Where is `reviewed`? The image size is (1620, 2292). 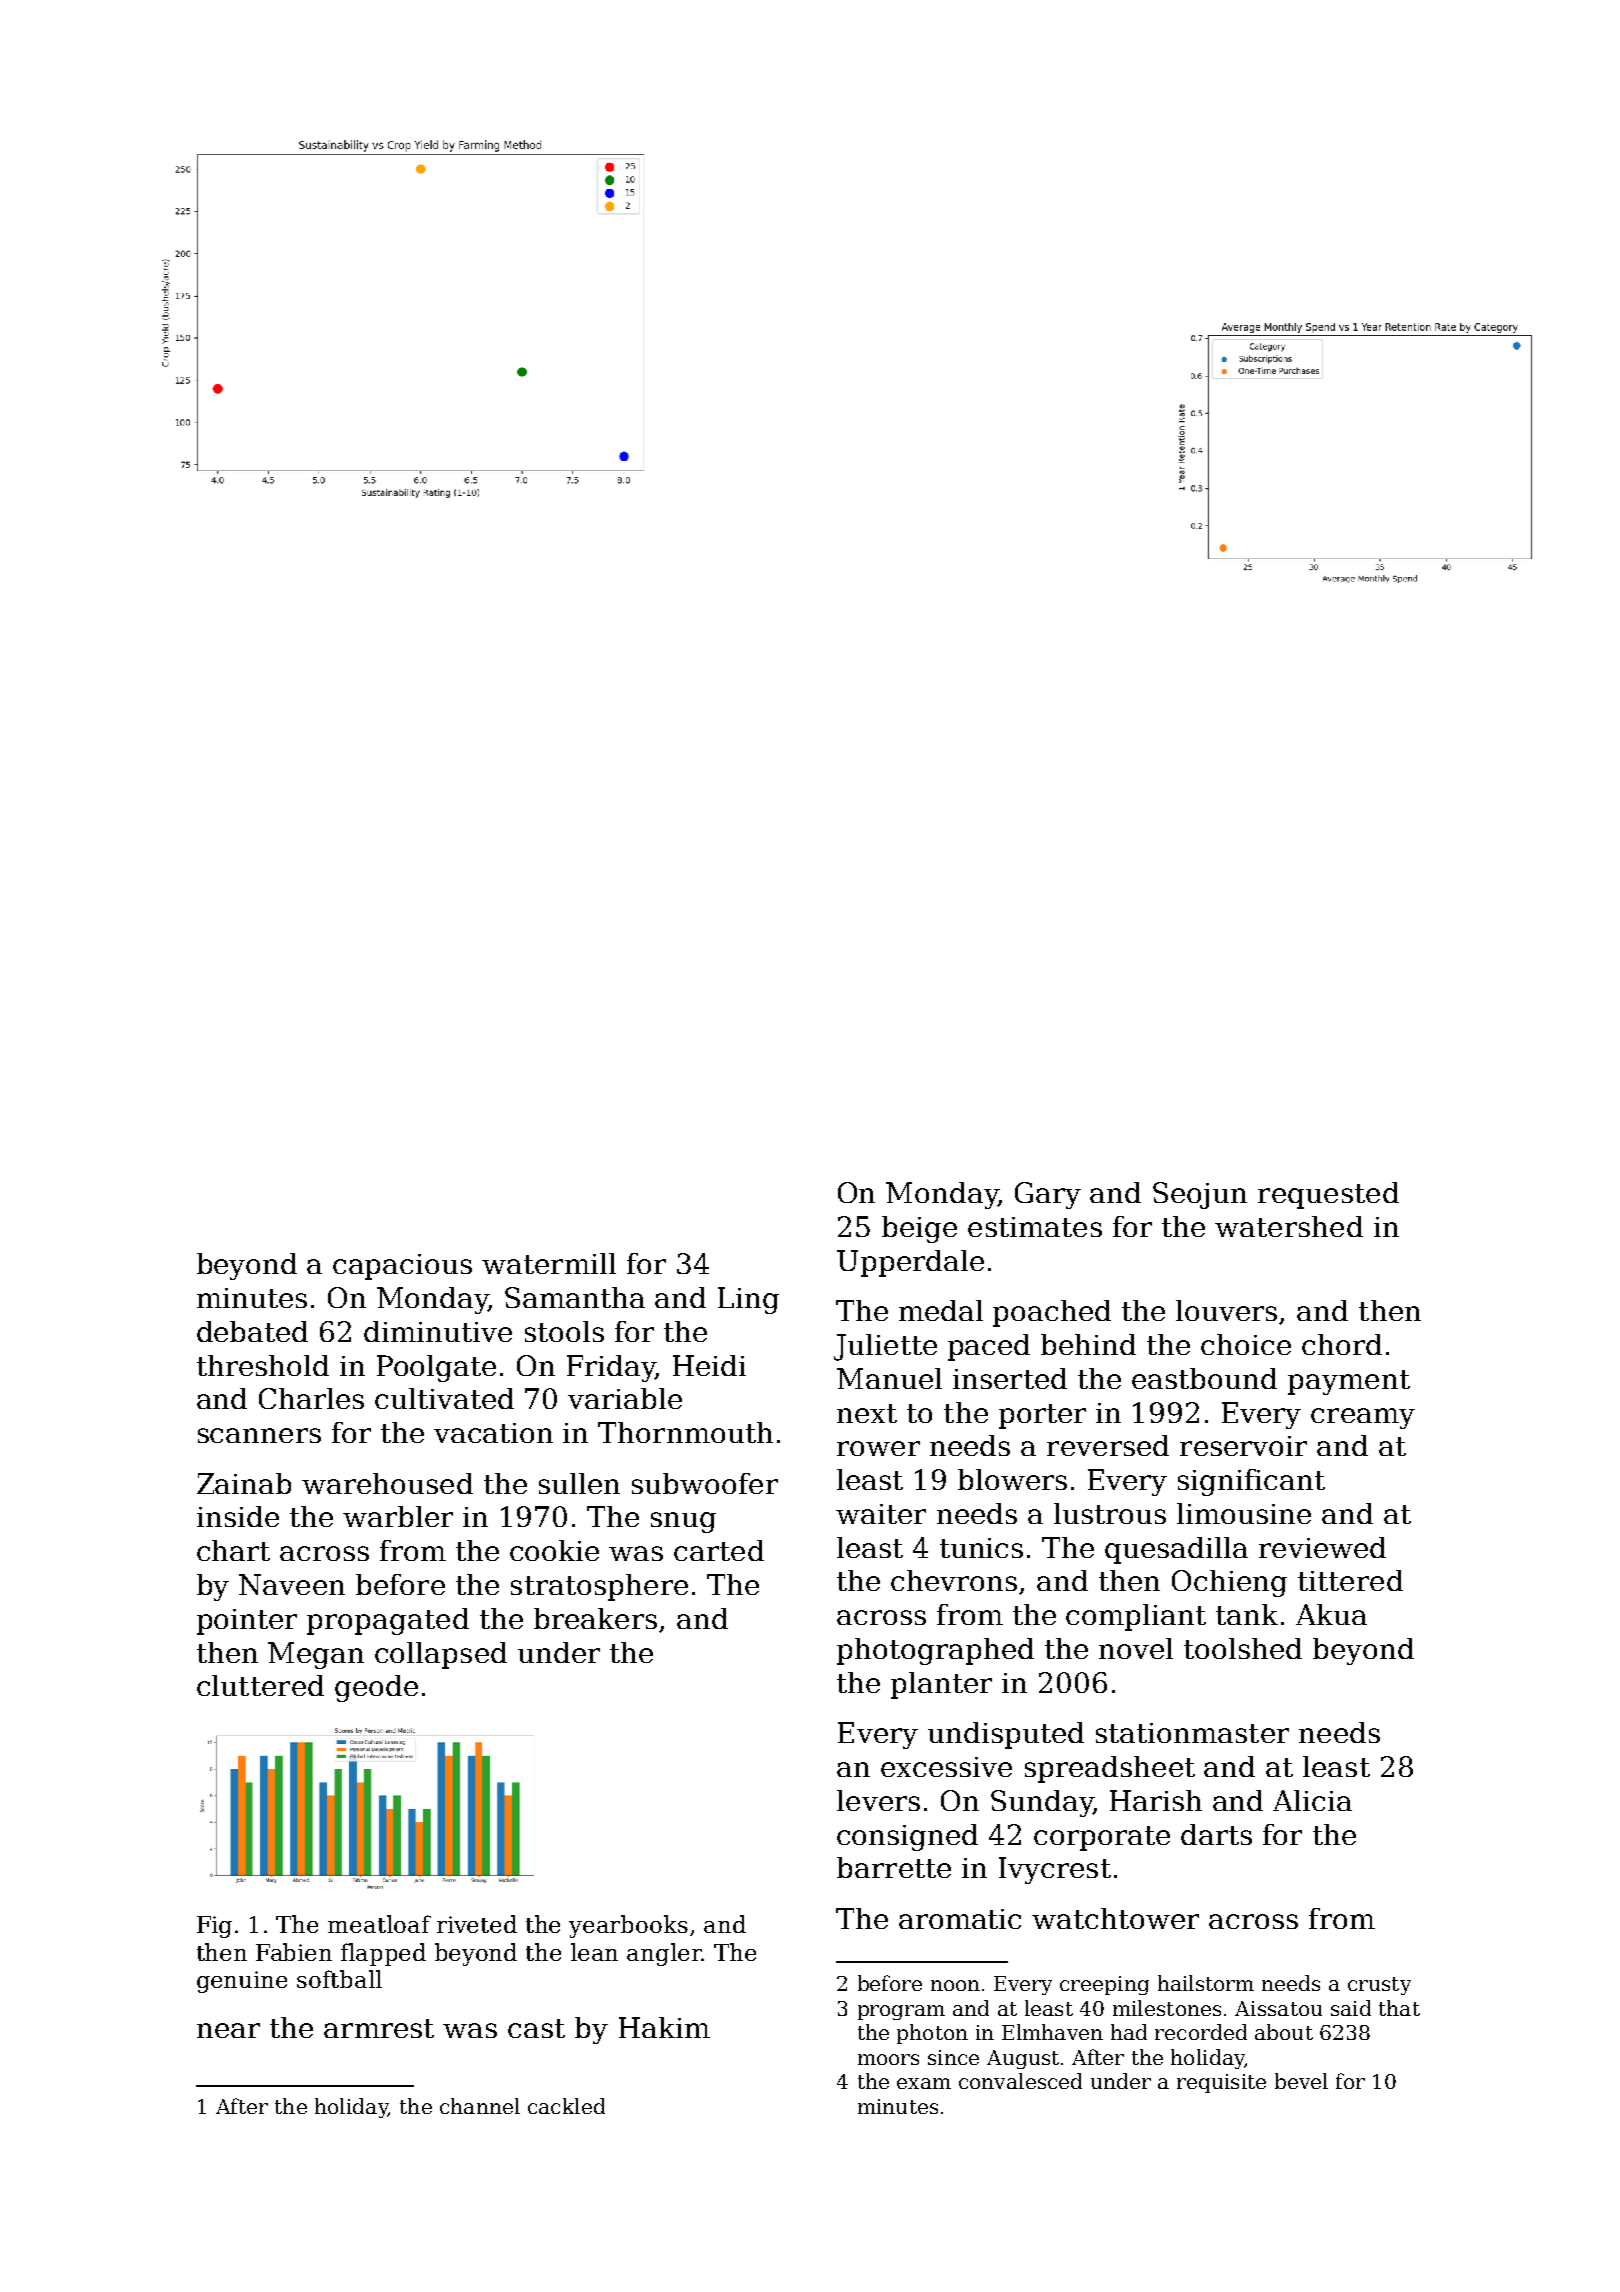 reviewed is located at coordinates (1322, 1547).
